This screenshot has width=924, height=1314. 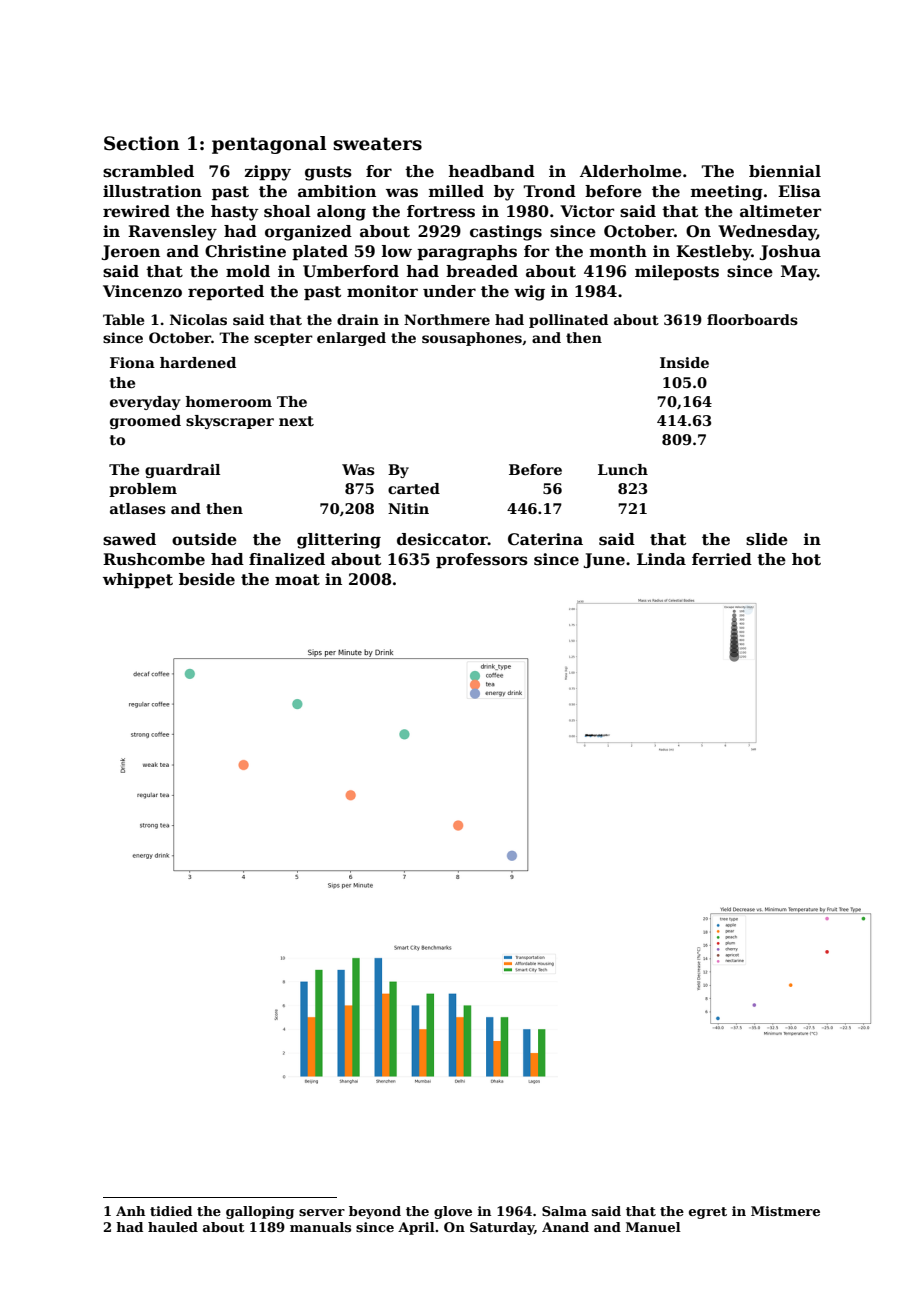 What do you see at coordinates (661, 559) in the screenshot?
I see `Linda` at bounding box center [661, 559].
